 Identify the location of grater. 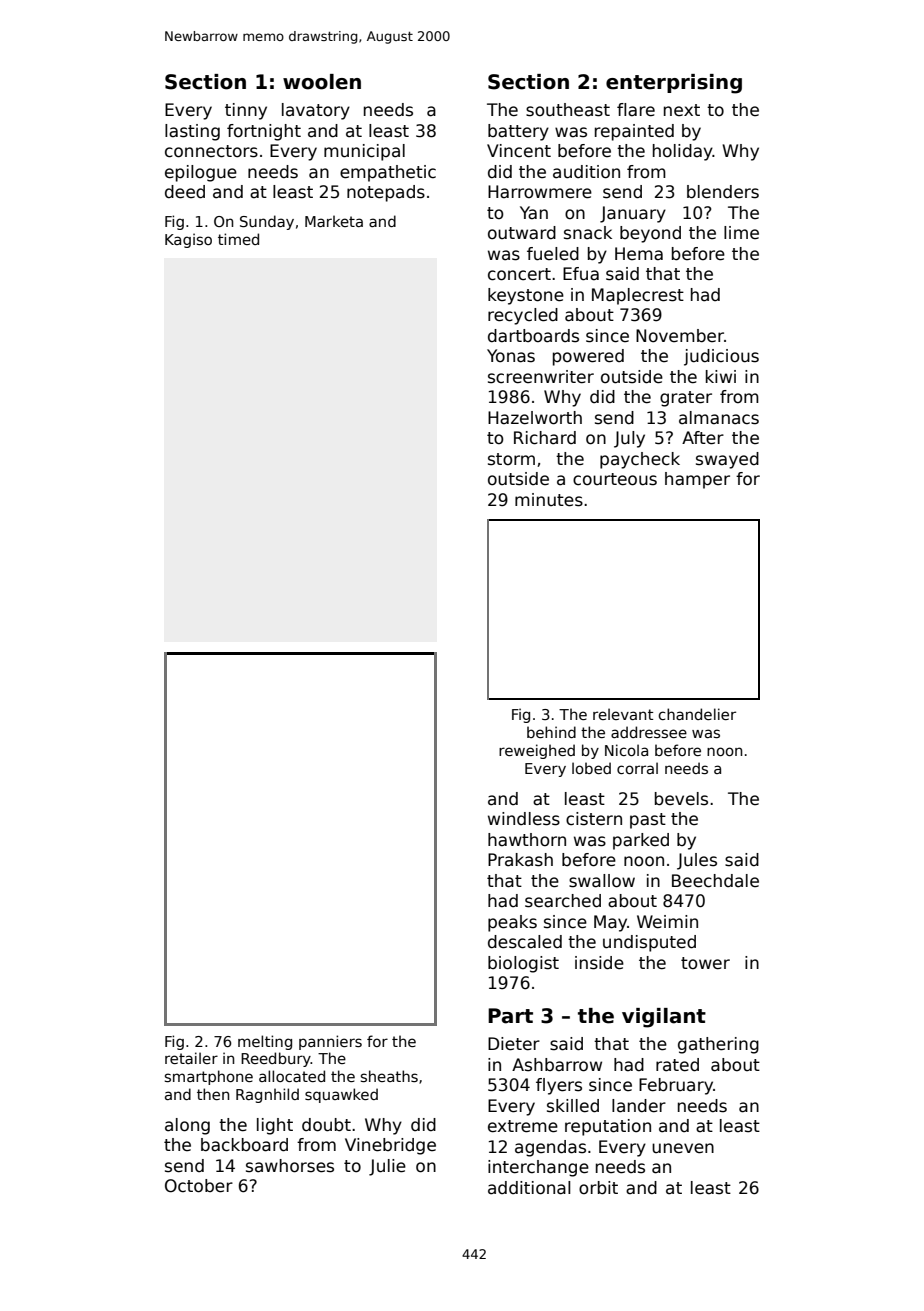
(686, 399).
